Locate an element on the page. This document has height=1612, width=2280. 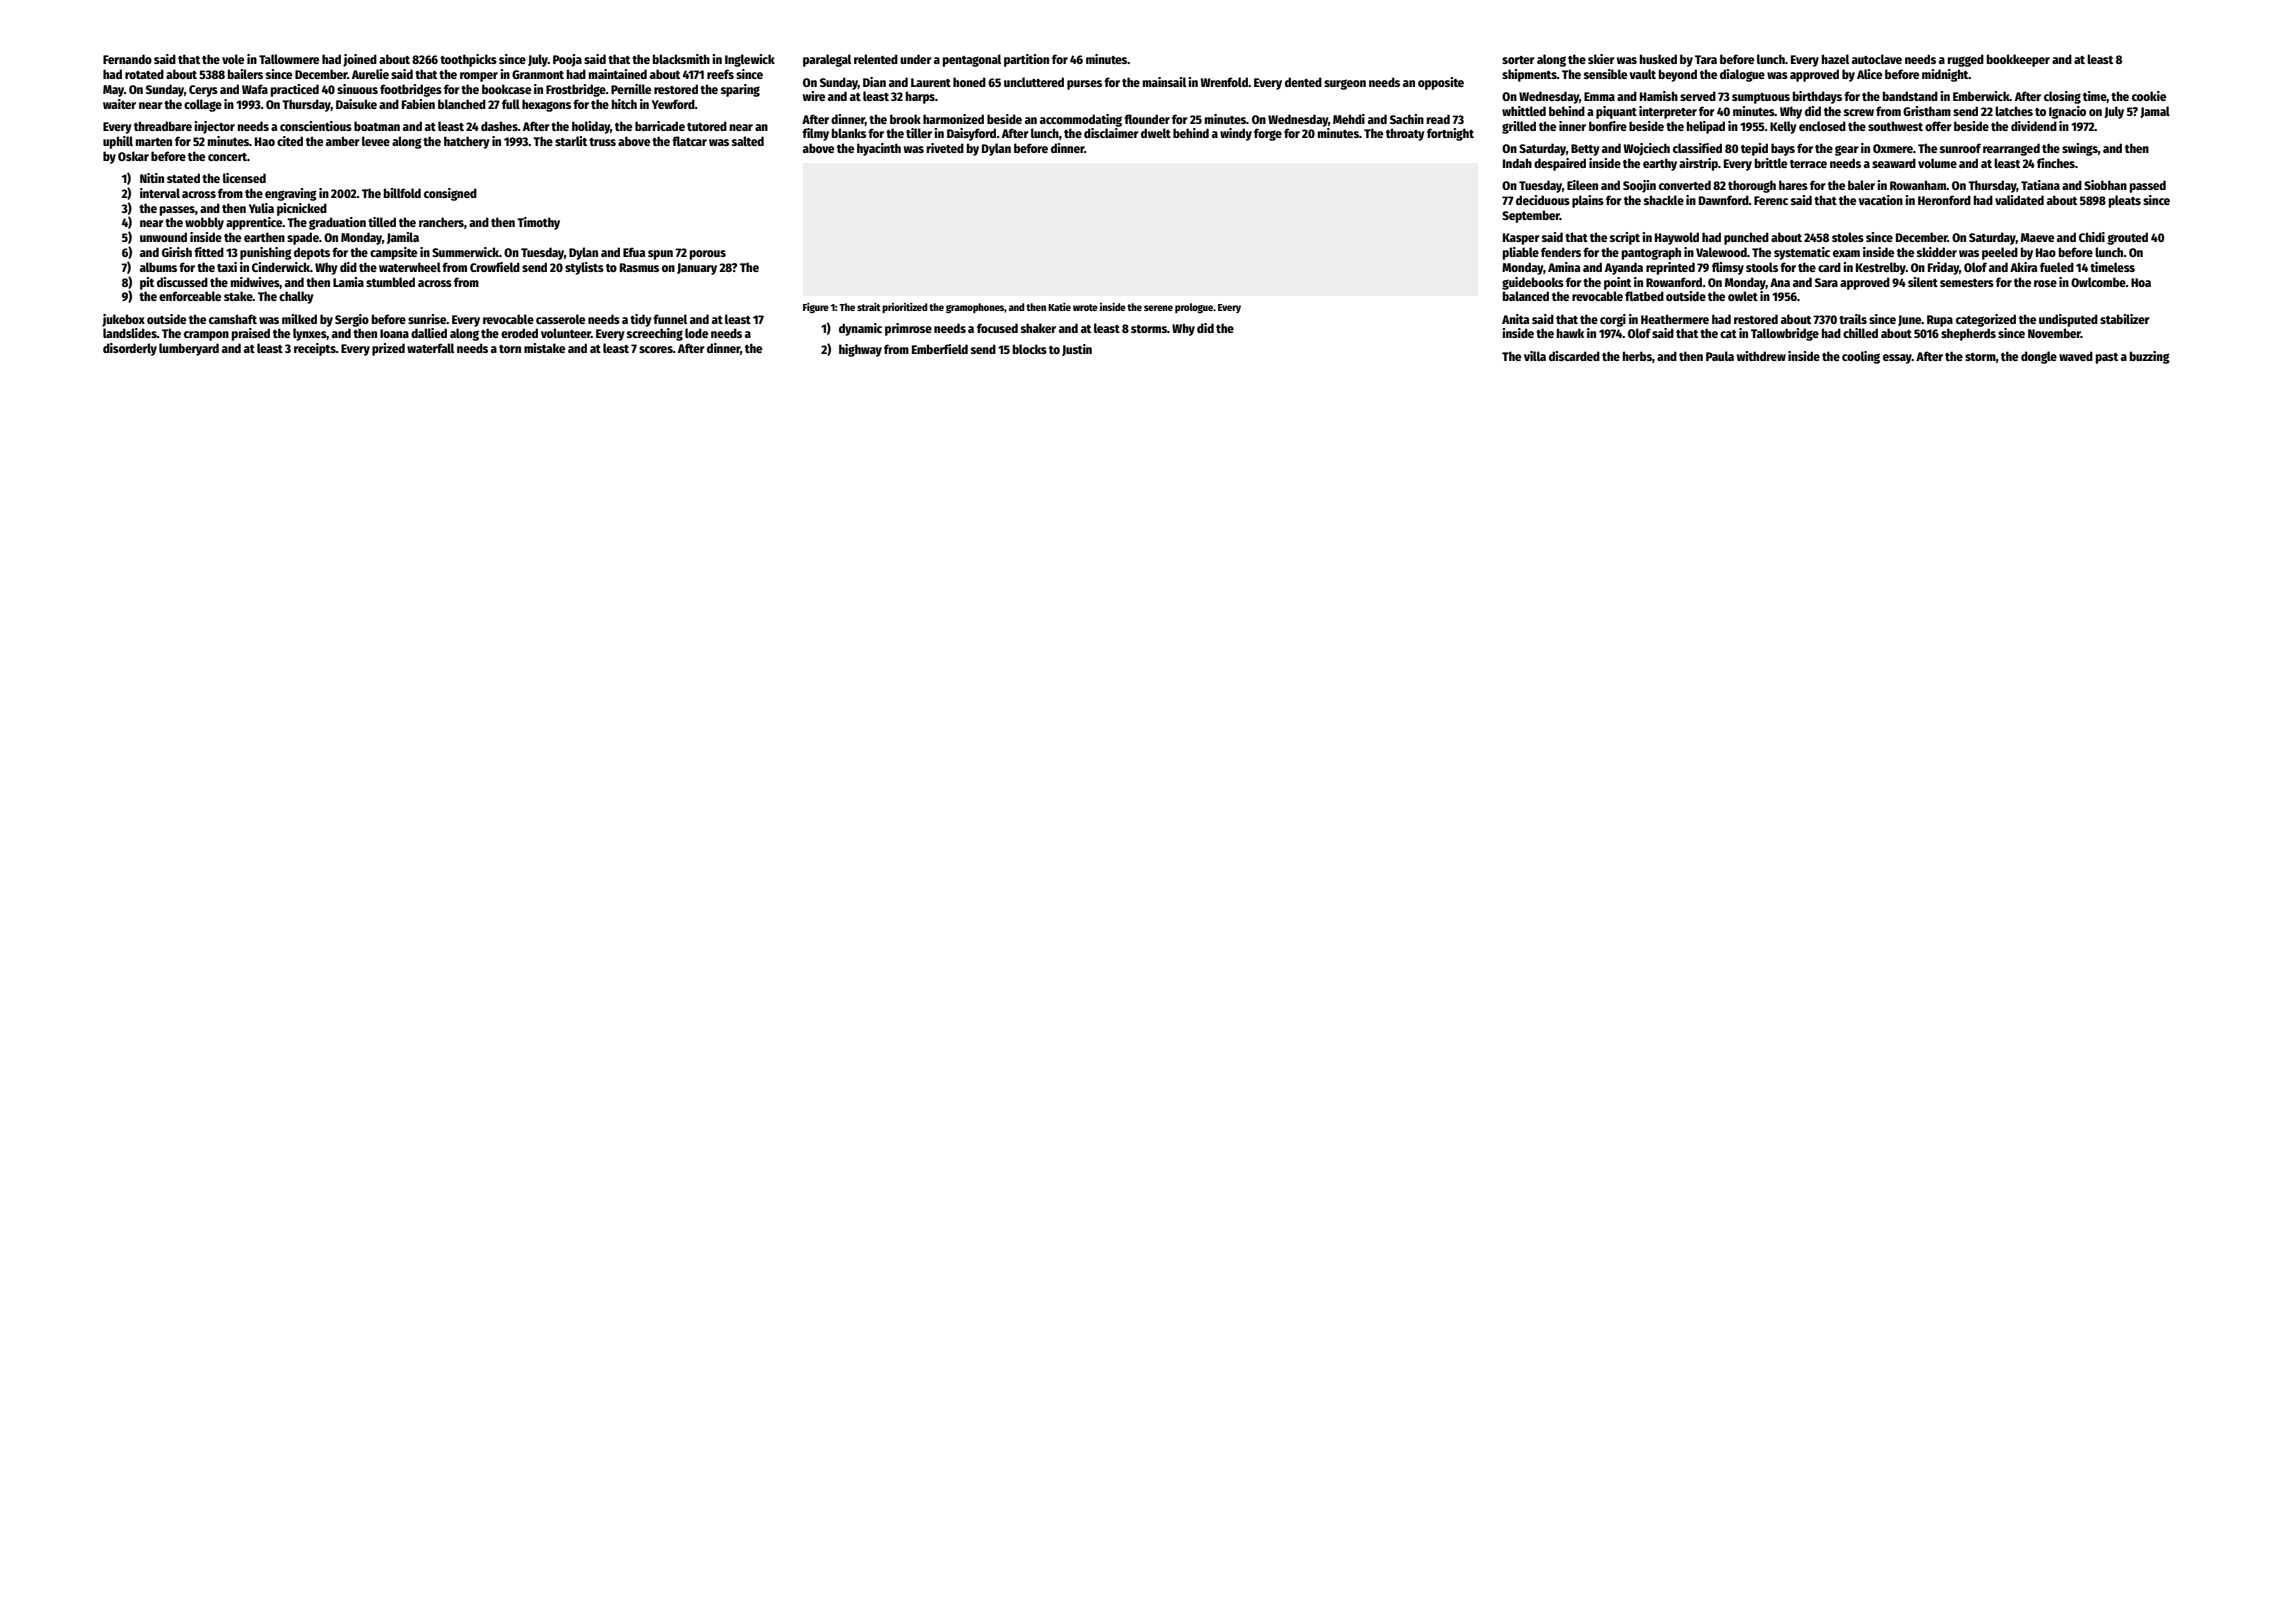
bandstand is located at coordinates (1910, 96).
